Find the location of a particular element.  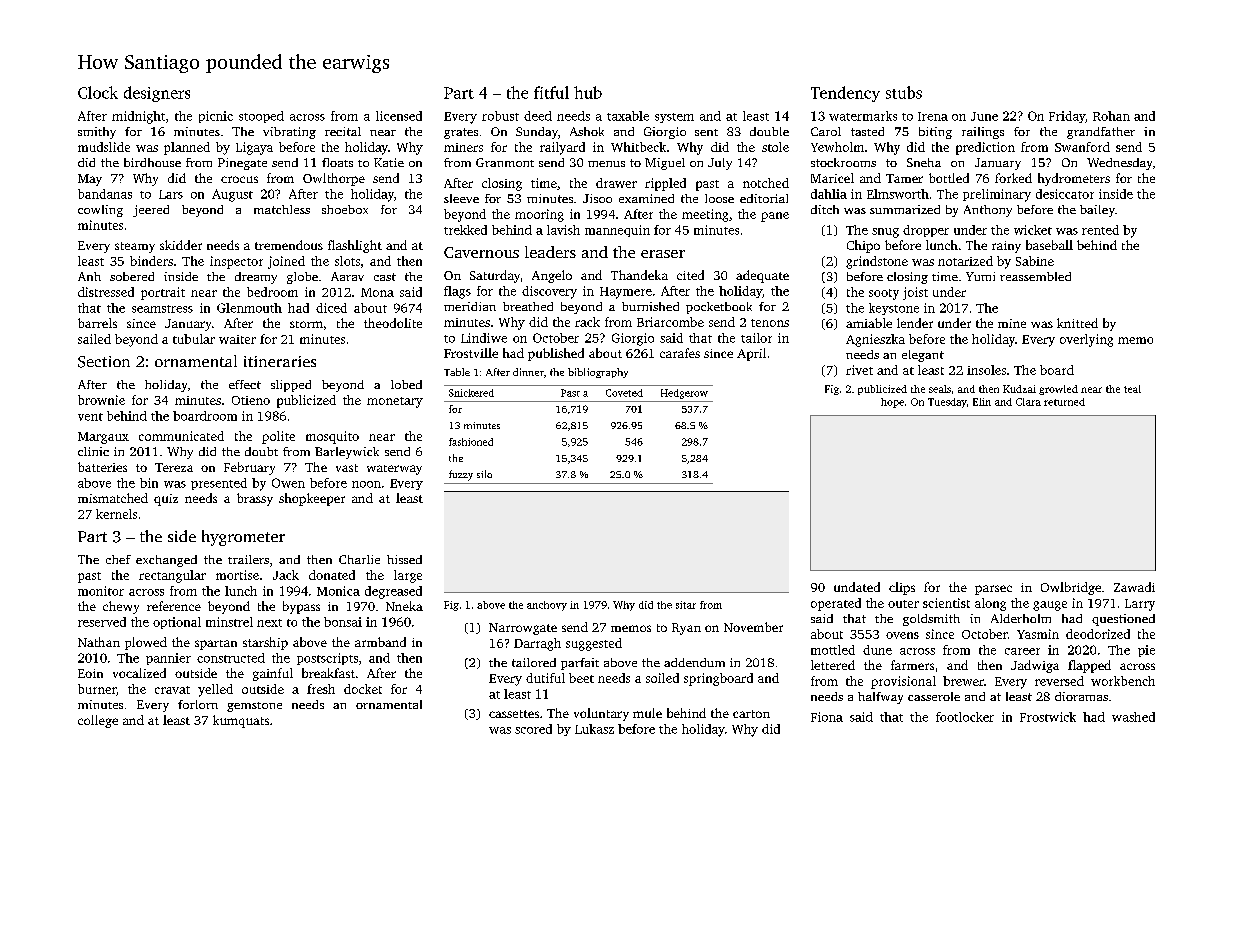

cited is located at coordinates (690, 275).
